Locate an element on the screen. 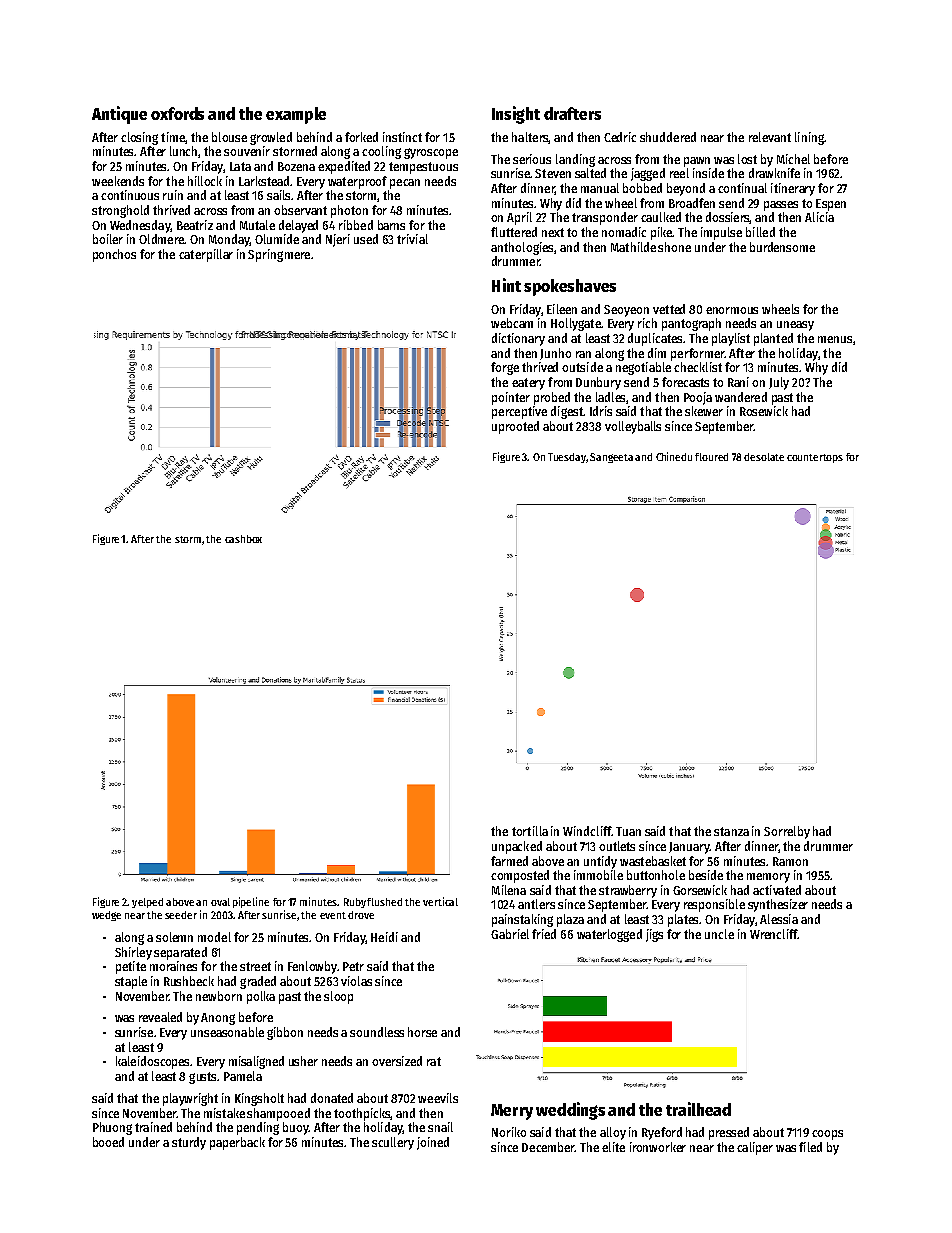 The height and width of the screenshot is (1233, 952). paperback is located at coordinates (237, 1143).
